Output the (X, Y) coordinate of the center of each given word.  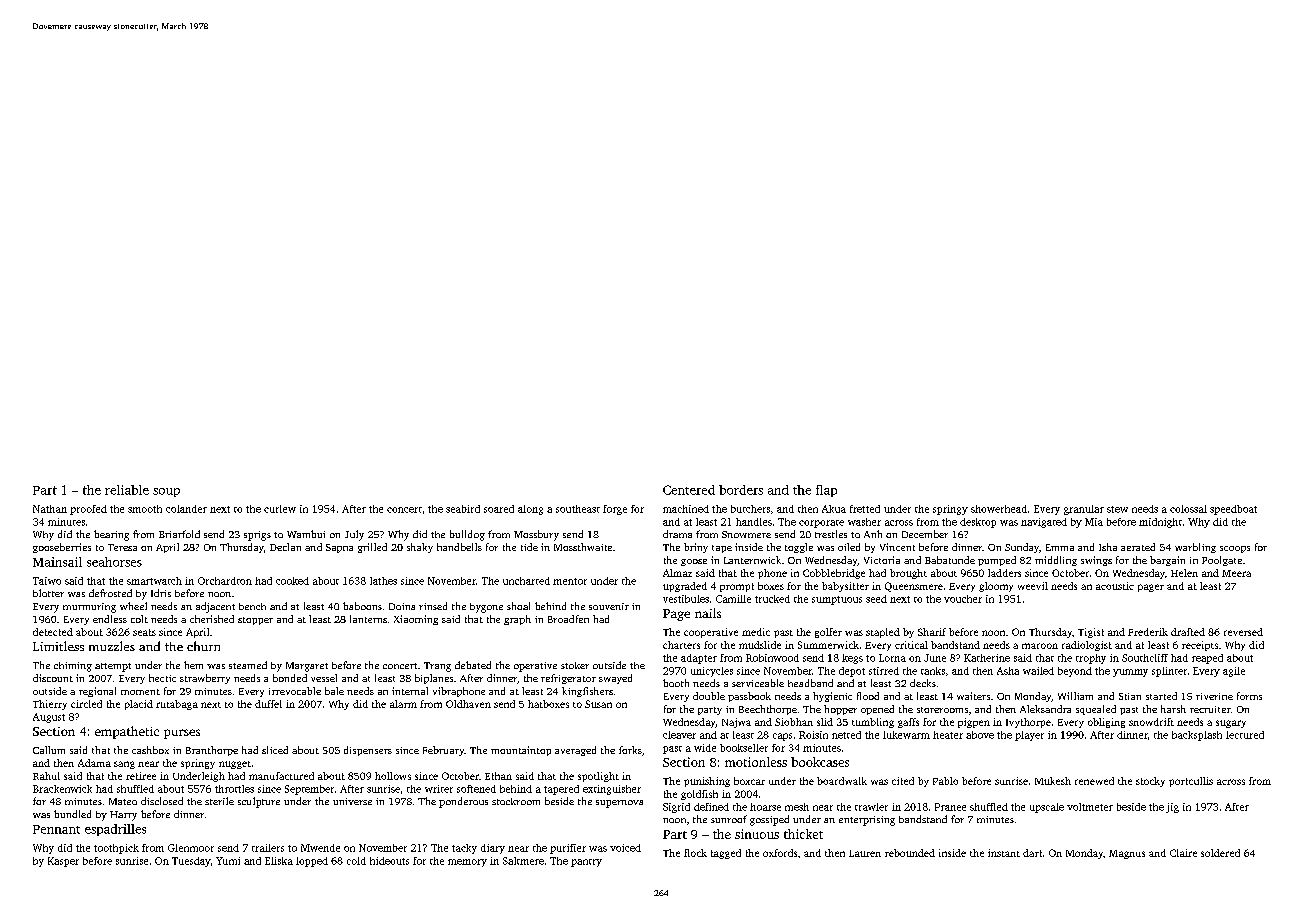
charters (681, 645)
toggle (799, 548)
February (443, 751)
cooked (292, 581)
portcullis (1191, 782)
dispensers (368, 751)
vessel (324, 678)
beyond (1075, 672)
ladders (1004, 573)
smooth (145, 509)
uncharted (526, 581)
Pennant (56, 829)
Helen (1184, 573)
